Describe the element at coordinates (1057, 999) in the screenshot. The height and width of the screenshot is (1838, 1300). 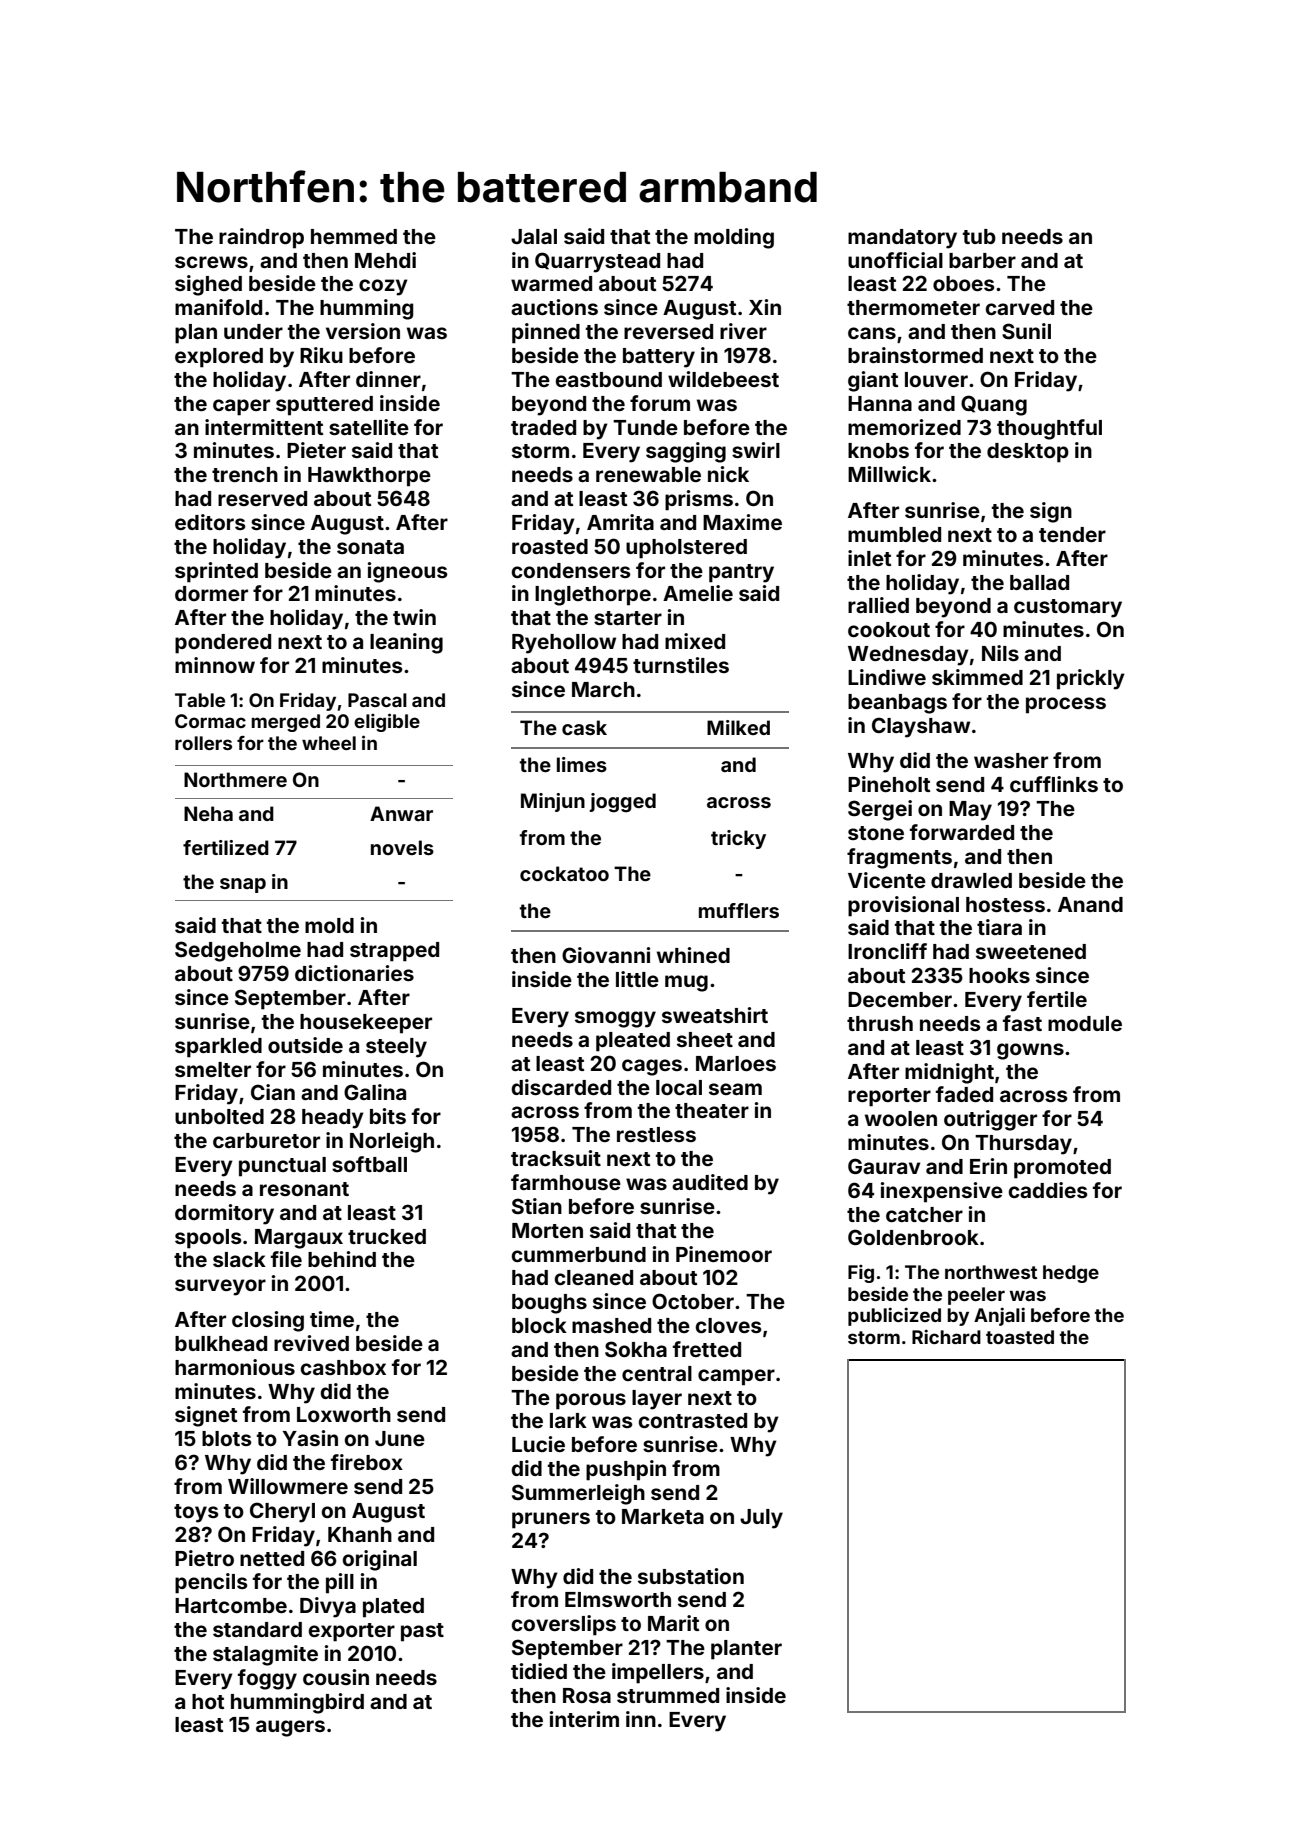
I see `fertile` at that location.
